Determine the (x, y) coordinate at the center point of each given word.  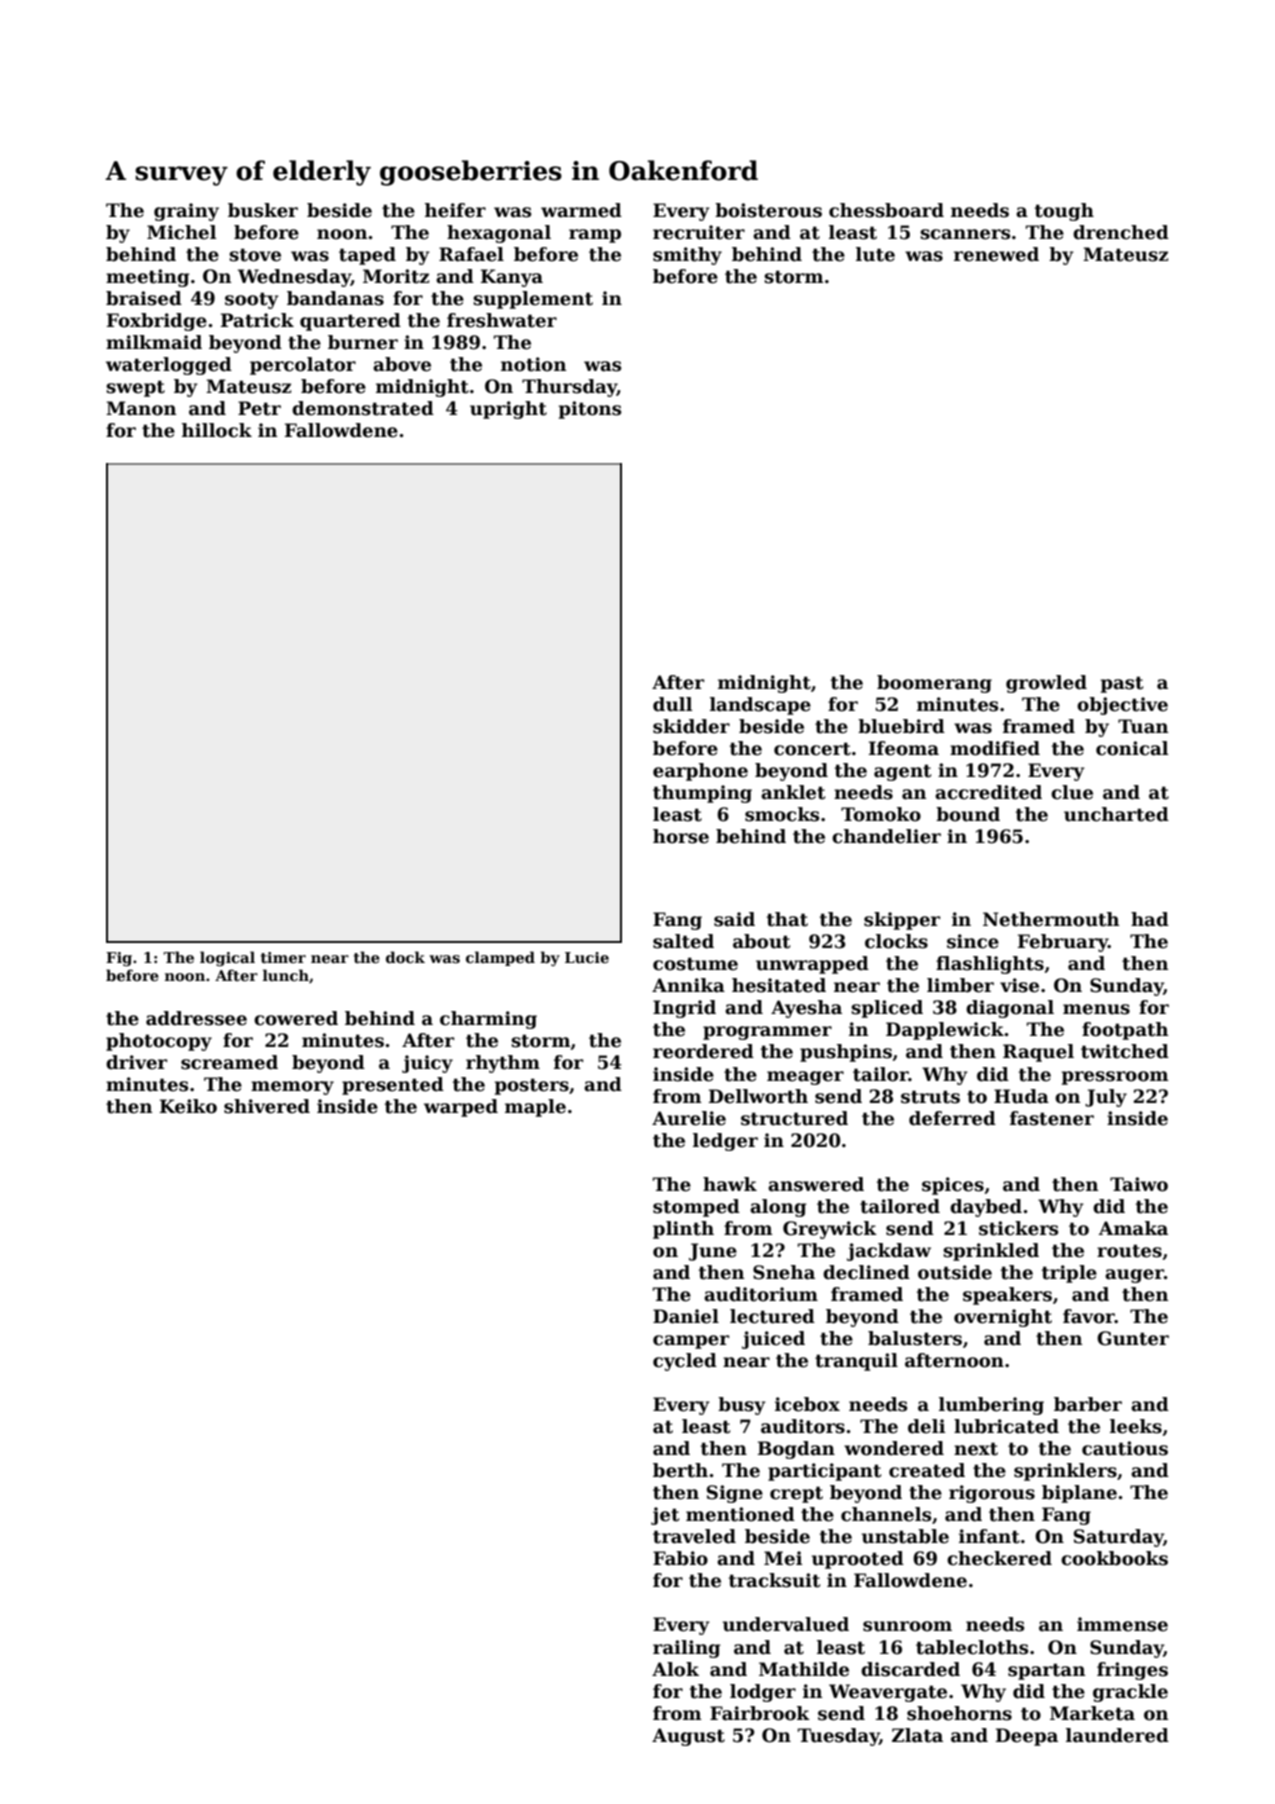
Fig (119, 959)
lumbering (991, 1406)
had (1150, 919)
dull (672, 704)
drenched (1121, 232)
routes (1129, 1251)
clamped (500, 958)
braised (144, 298)
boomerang (934, 684)
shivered (267, 1106)
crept (796, 1494)
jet (665, 1516)
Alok (675, 1669)
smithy (687, 256)
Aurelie (689, 1118)
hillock (217, 430)
